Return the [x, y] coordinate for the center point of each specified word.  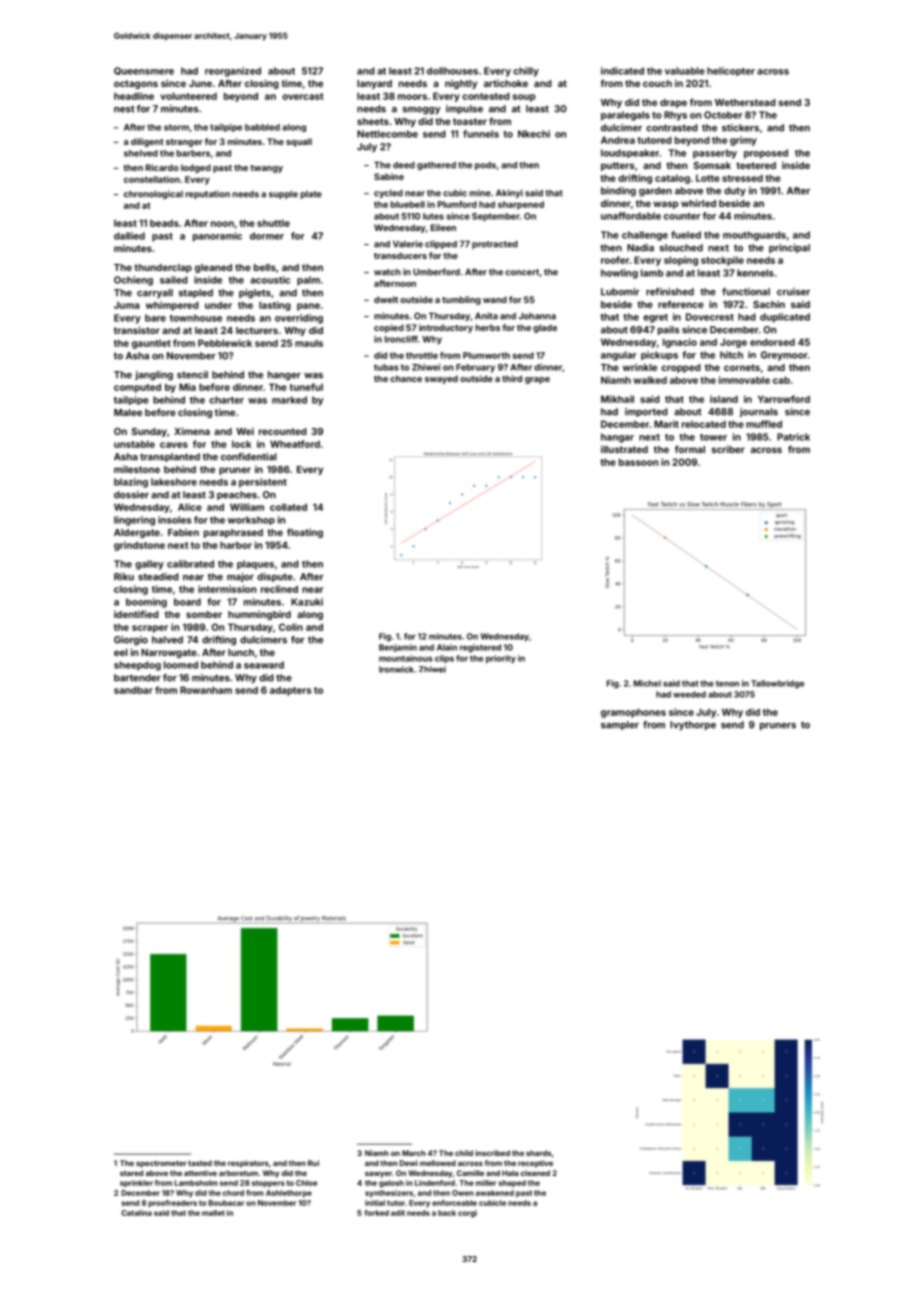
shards [538, 1153]
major [240, 577]
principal [789, 248]
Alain [447, 647]
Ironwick [396, 669]
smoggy [421, 111]
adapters [290, 691]
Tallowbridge [777, 684]
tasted [200, 1163]
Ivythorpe [693, 725]
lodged [196, 168]
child [464, 1153]
